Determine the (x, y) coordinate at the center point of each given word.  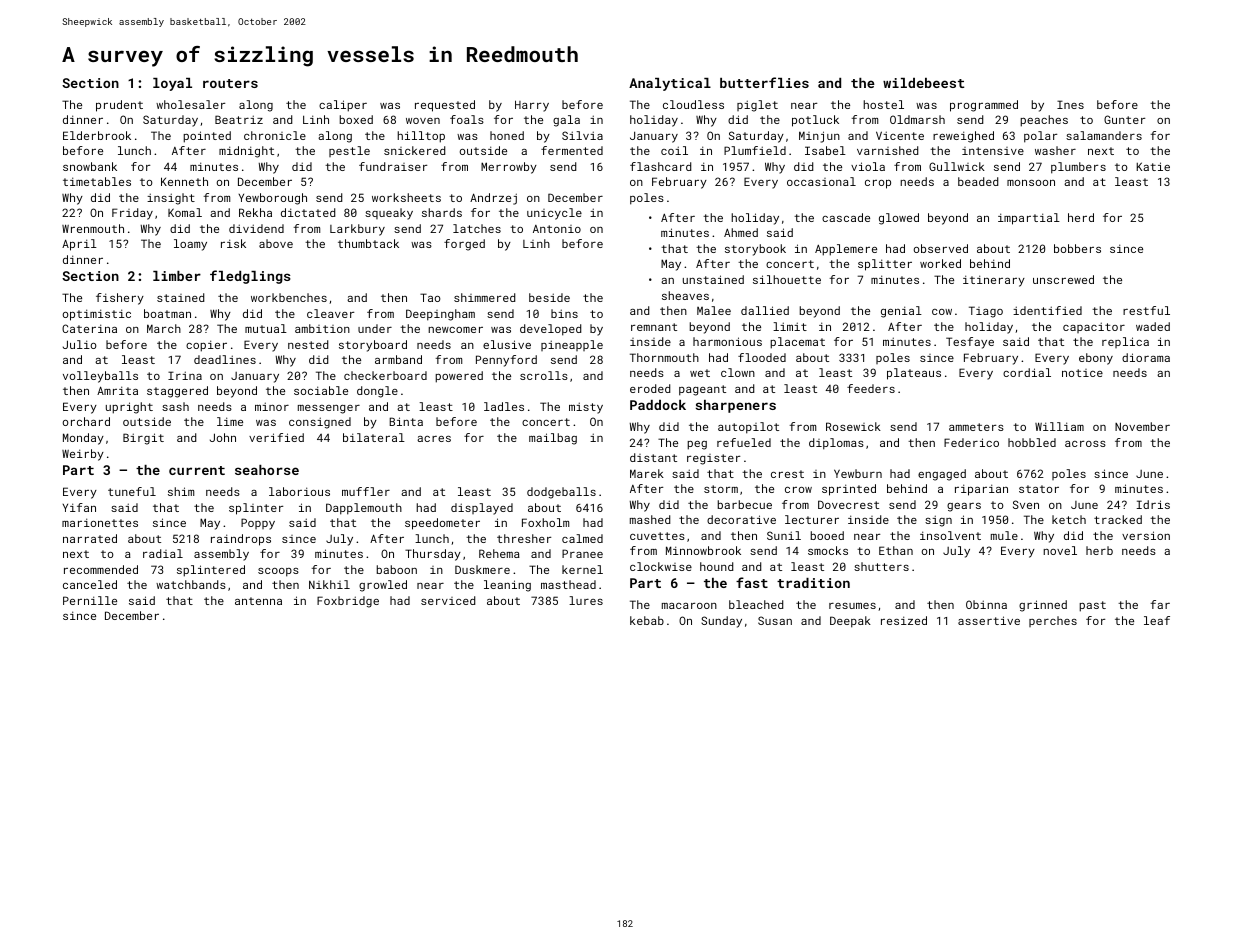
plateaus (914, 374)
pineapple (572, 345)
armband (398, 359)
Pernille (90, 600)
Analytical (670, 84)
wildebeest (923, 83)
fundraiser (393, 166)
